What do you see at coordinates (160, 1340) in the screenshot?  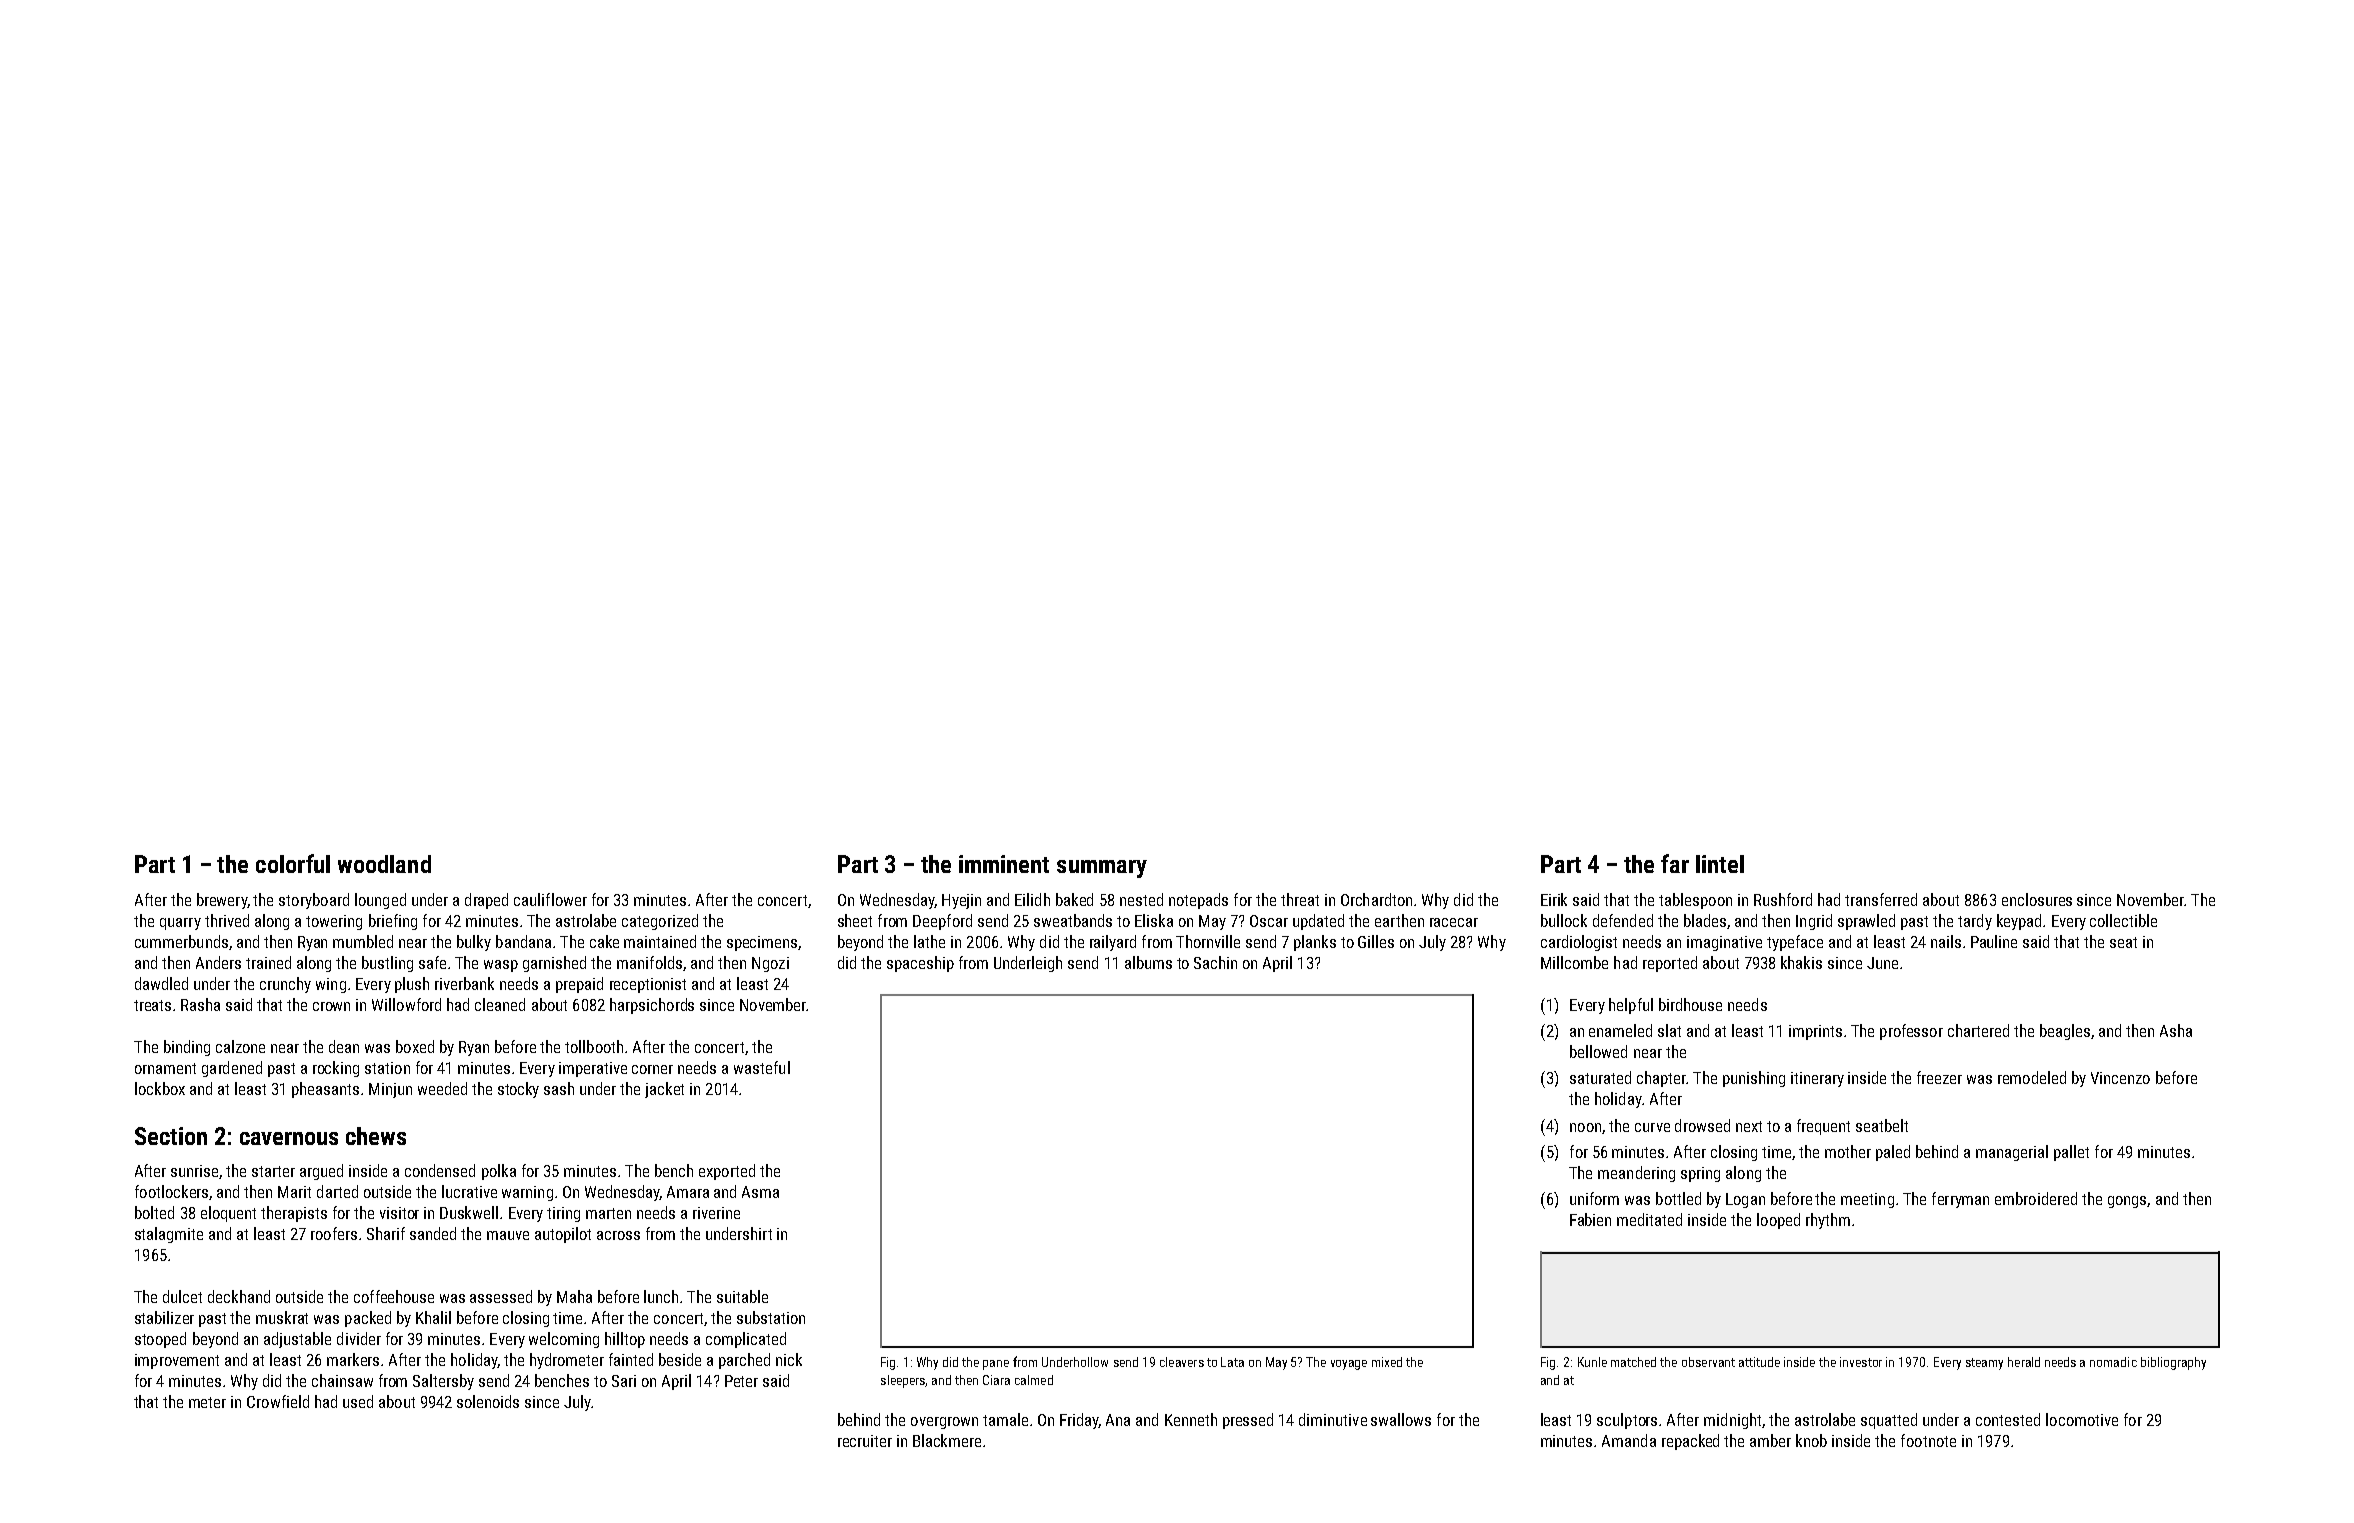 I see `stooped` at bounding box center [160, 1340].
